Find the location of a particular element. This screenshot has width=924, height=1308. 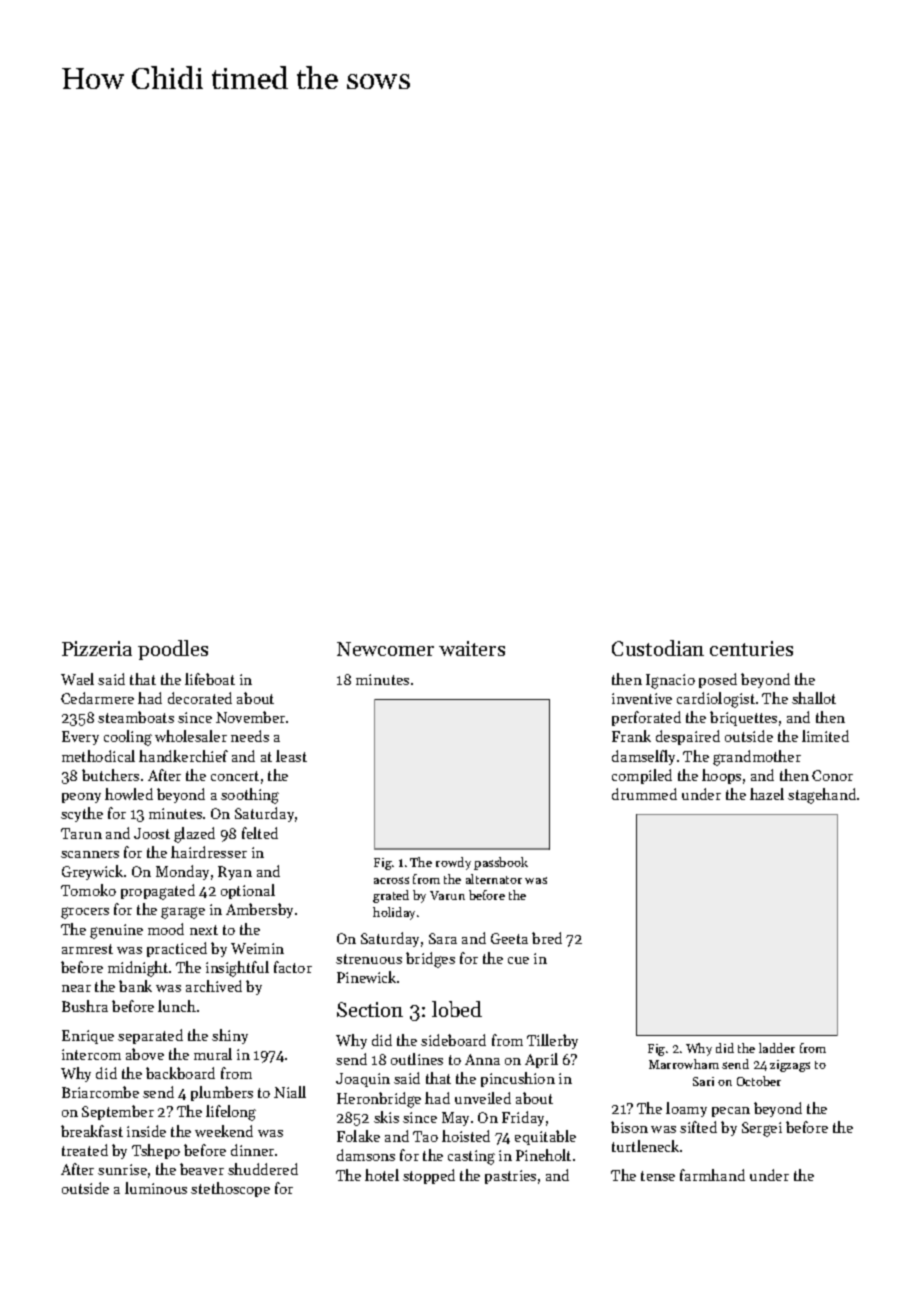

Bushra is located at coordinates (85, 1006).
